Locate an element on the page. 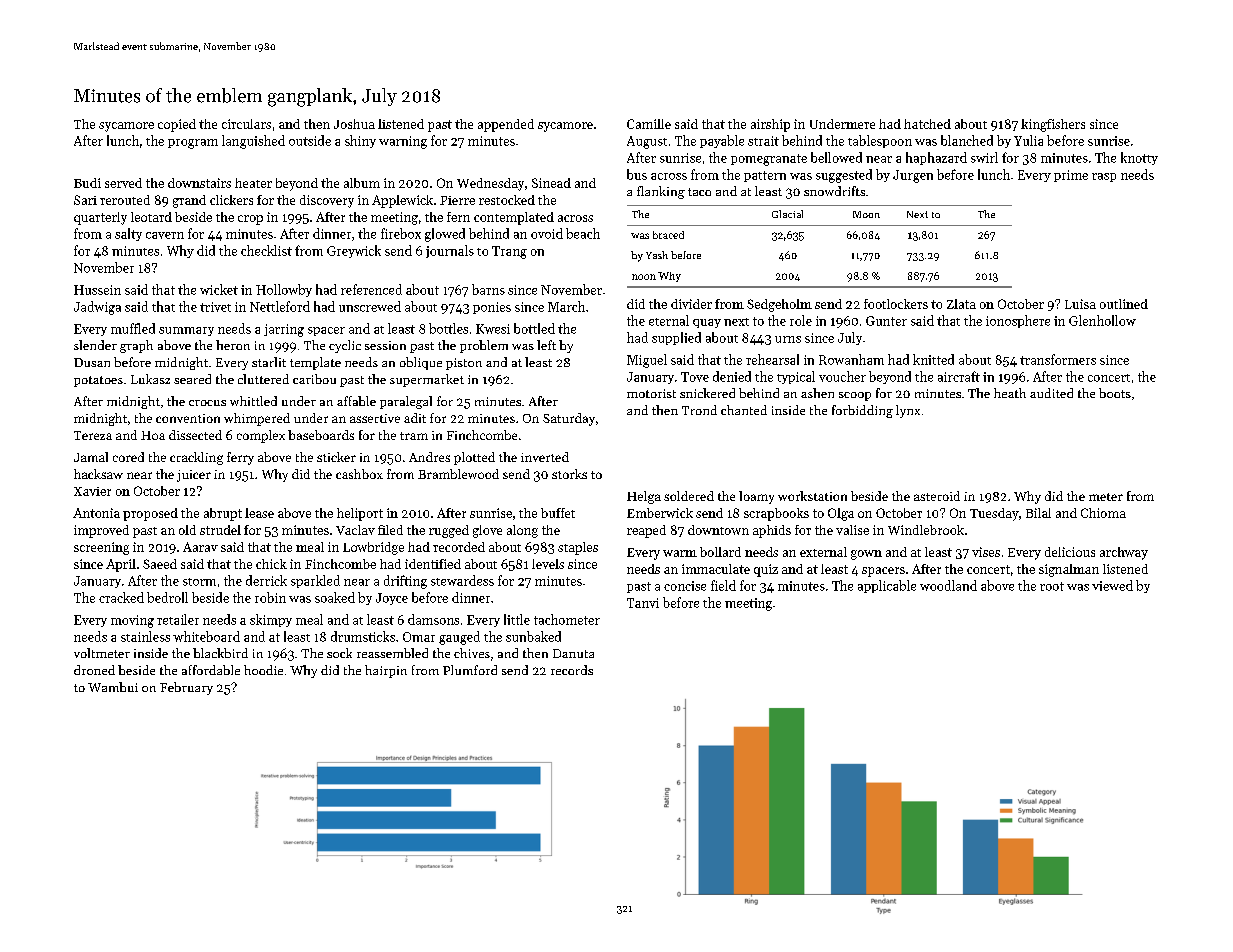  graph is located at coordinates (136, 346).
